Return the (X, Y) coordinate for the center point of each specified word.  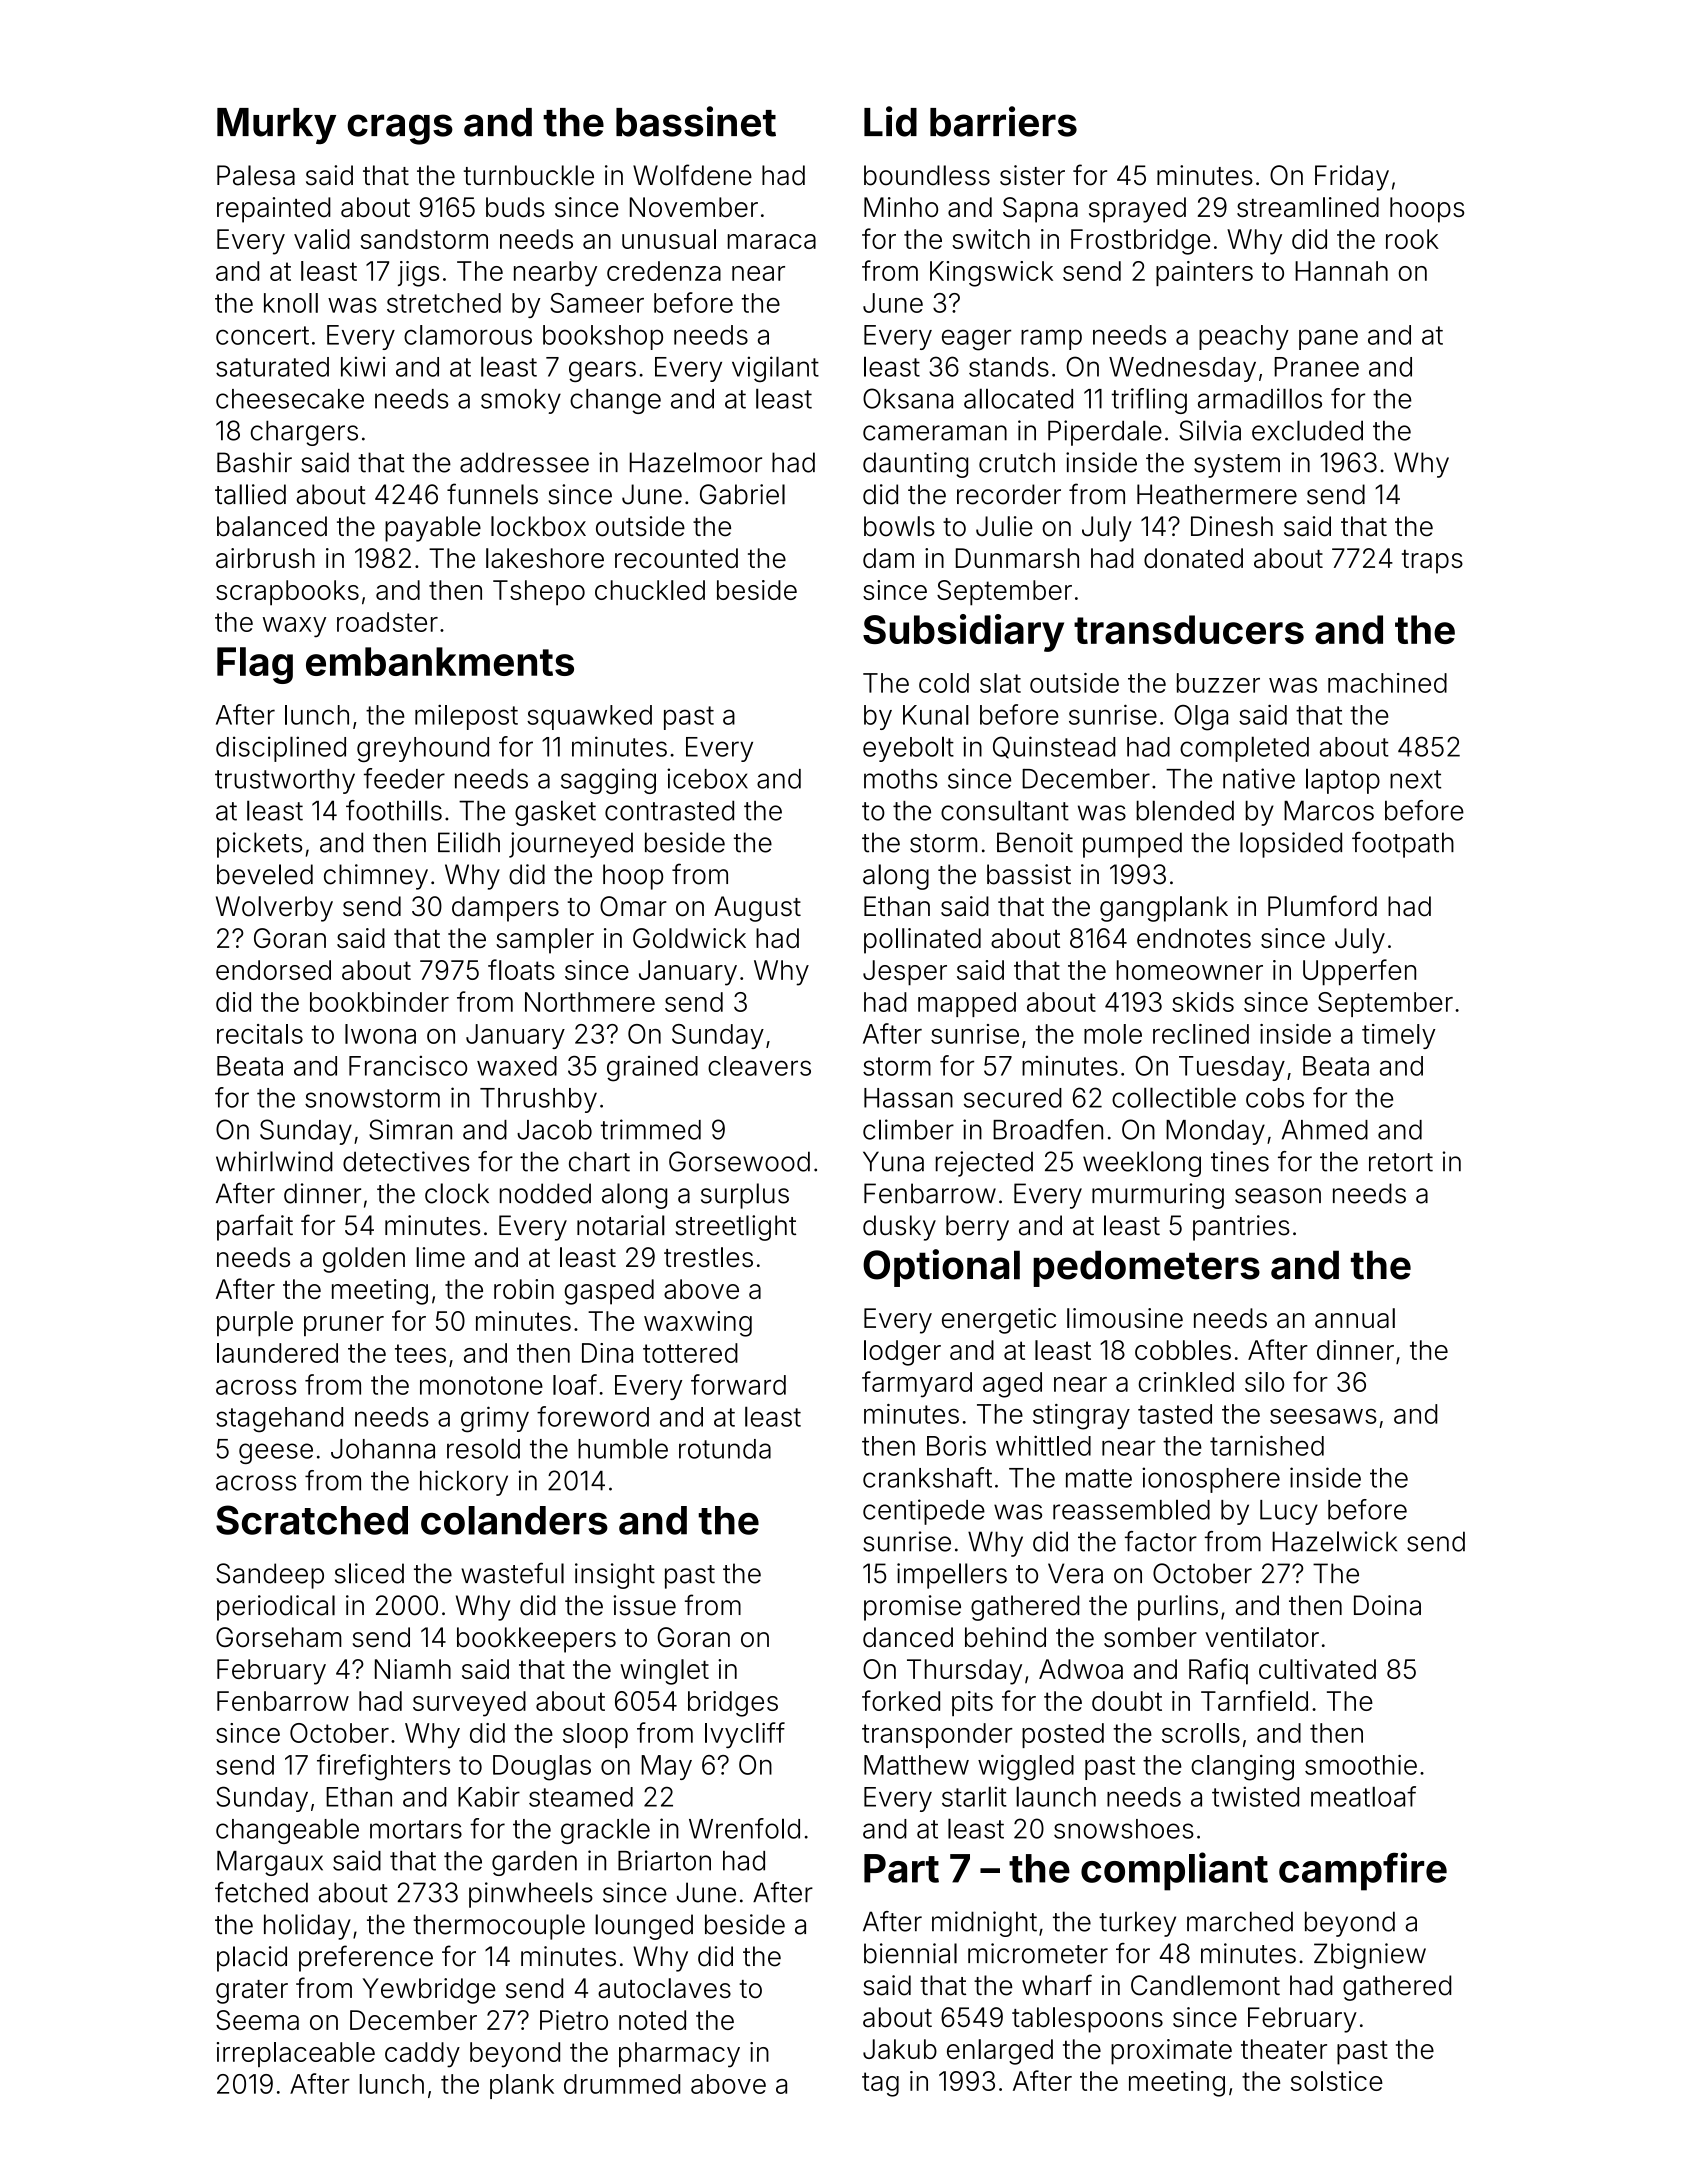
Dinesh (1232, 526)
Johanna (383, 1449)
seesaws (1323, 1416)
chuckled (650, 590)
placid (252, 1959)
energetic (999, 1321)
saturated (272, 367)
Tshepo (539, 593)
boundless (927, 175)
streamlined (1308, 207)
